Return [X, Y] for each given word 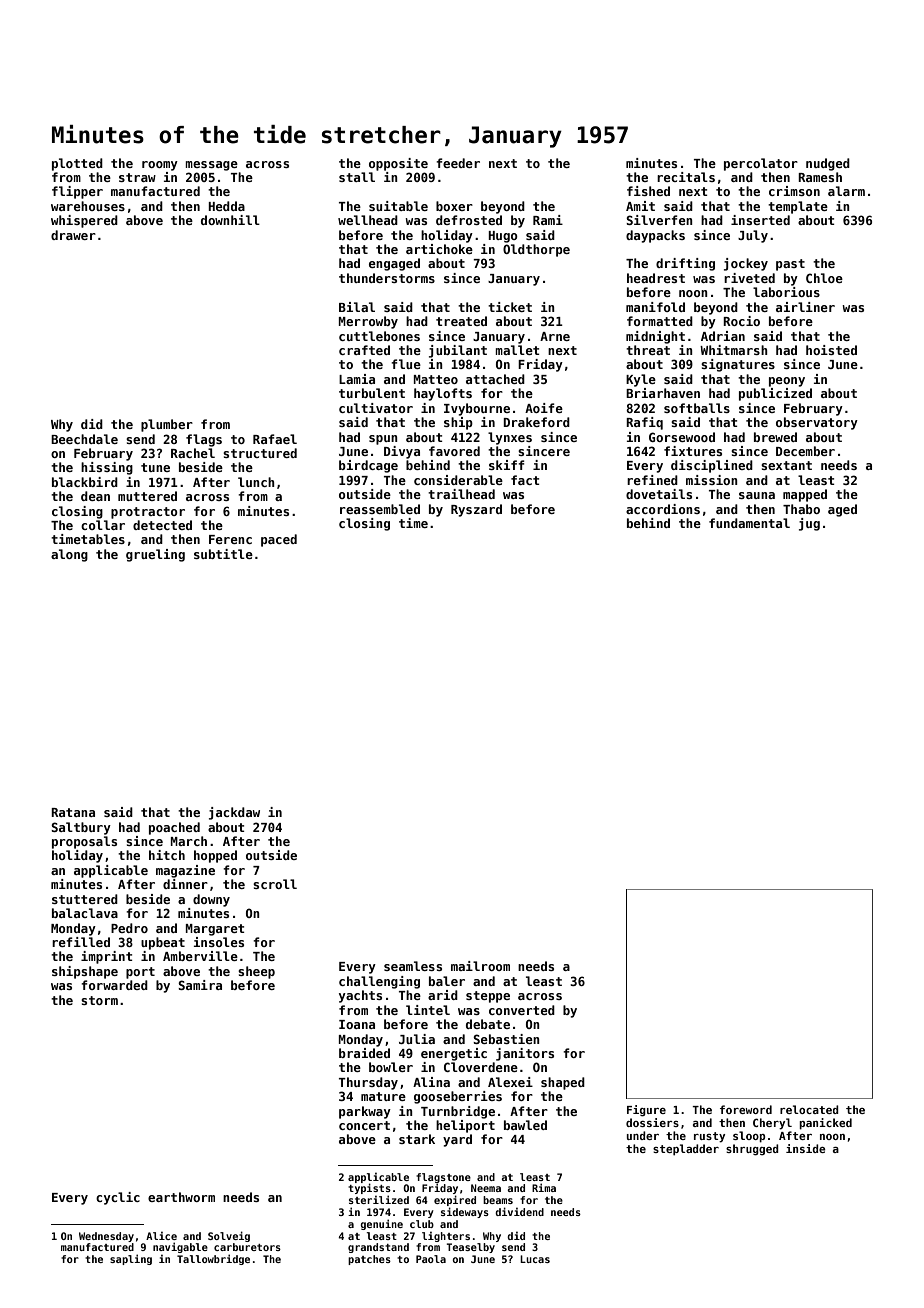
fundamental [749, 523]
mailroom [480, 966]
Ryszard [476, 510]
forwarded [114, 985]
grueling [155, 555]
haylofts [443, 394]
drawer [73, 235]
